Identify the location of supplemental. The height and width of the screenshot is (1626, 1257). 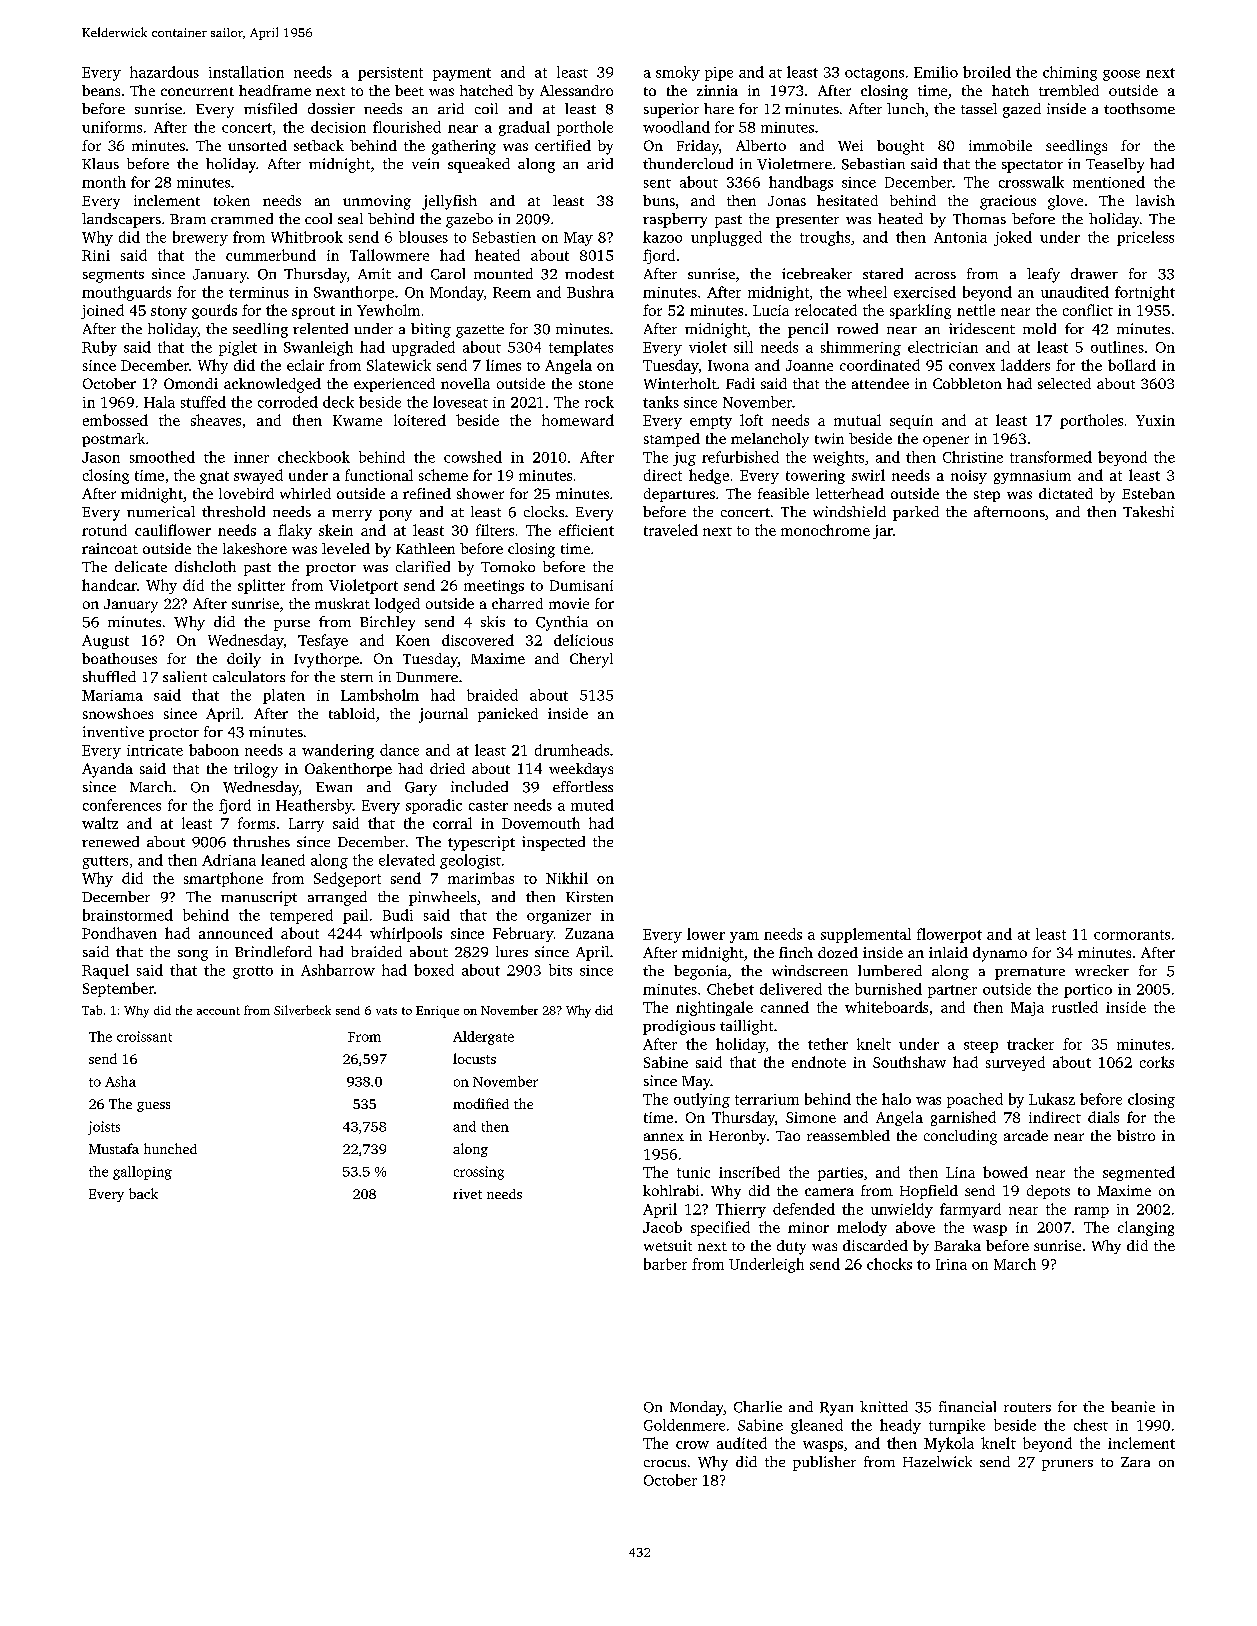
(866, 935).
